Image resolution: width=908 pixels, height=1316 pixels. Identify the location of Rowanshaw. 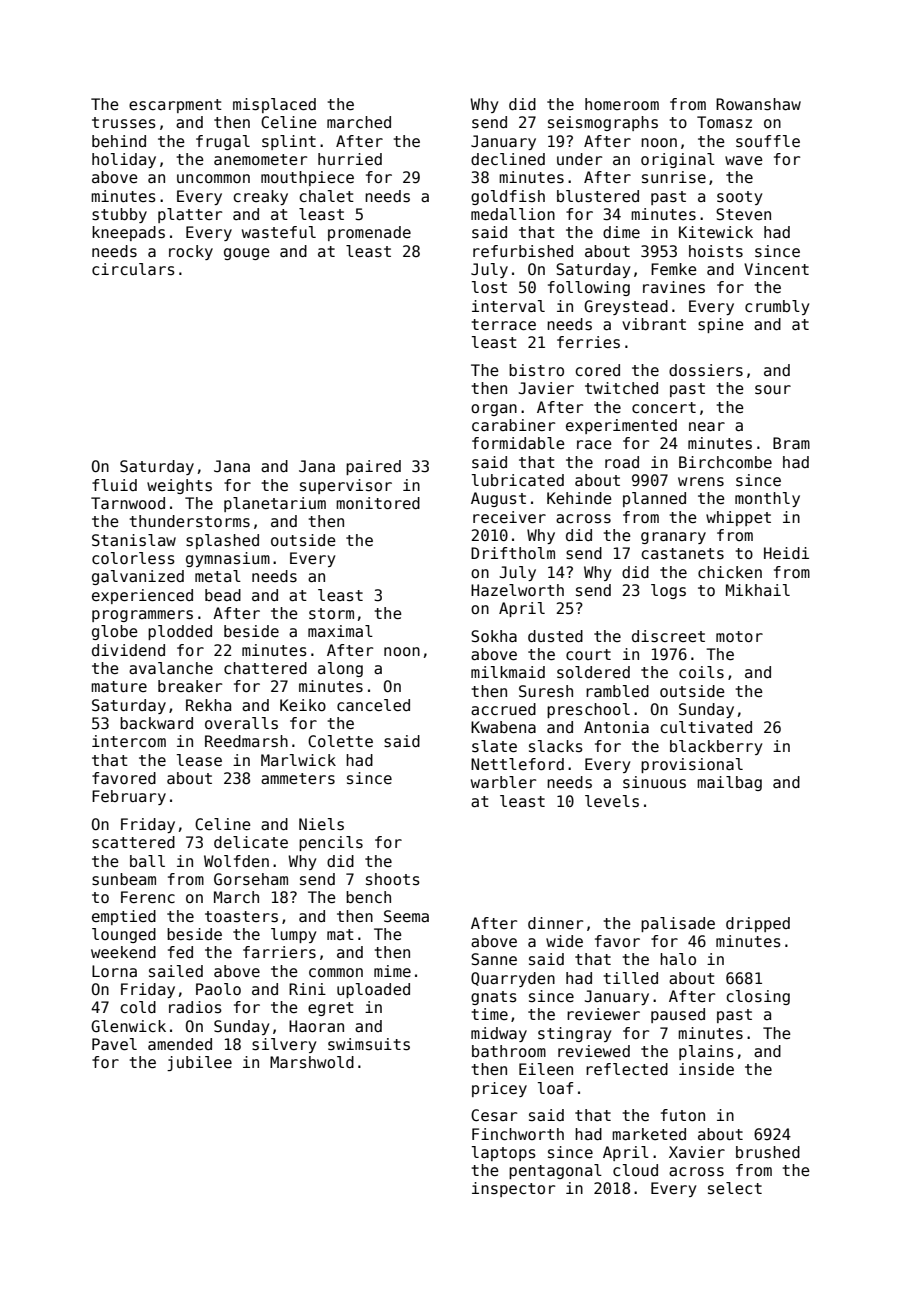
(758, 104).
